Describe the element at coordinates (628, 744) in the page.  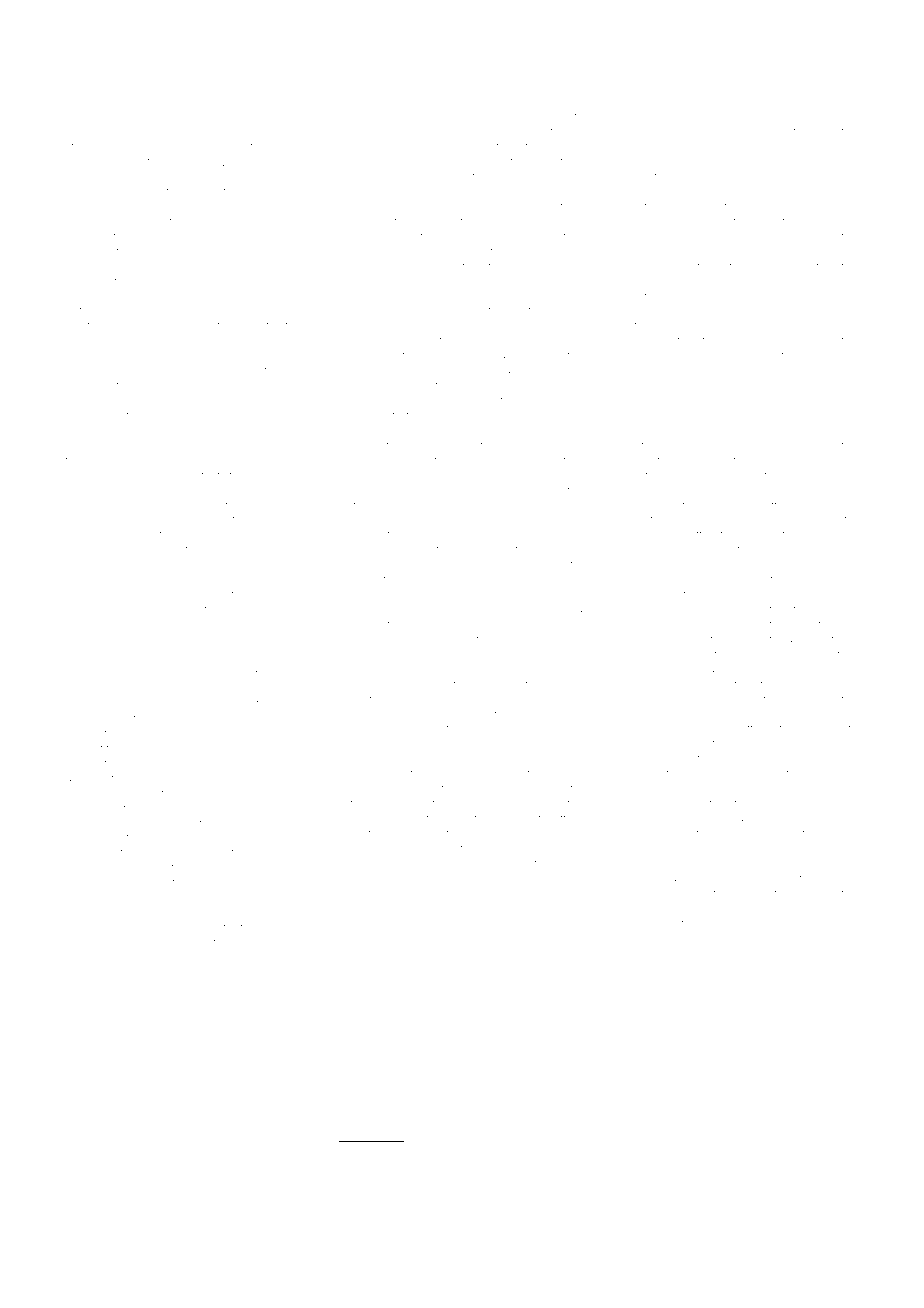
I see `cloak` at that location.
